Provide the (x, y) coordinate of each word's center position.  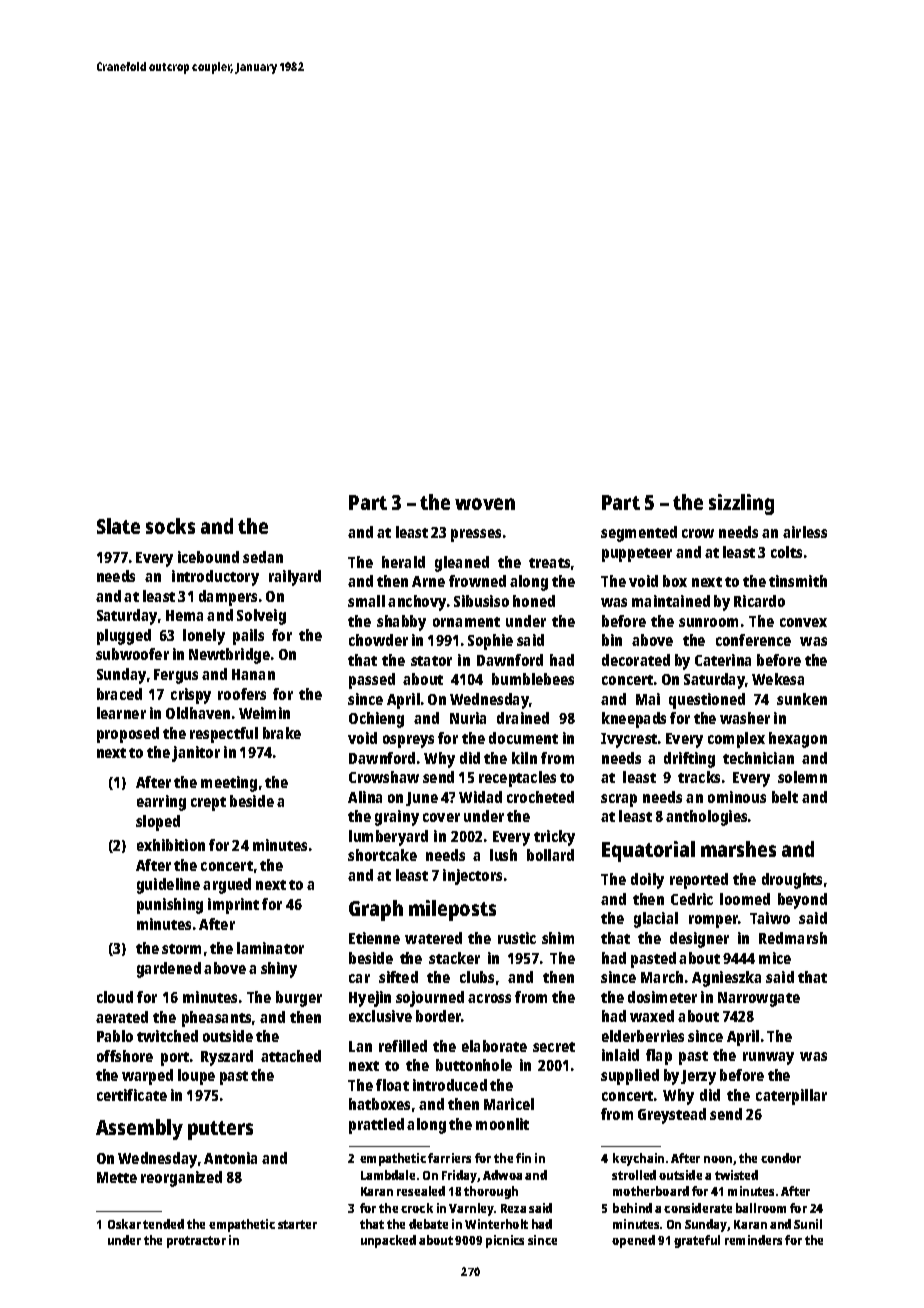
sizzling (741, 504)
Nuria (468, 718)
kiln (524, 758)
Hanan (253, 674)
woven (485, 504)
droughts (792, 881)
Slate (118, 526)
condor (781, 1158)
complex (736, 740)
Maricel (509, 1104)
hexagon (798, 740)
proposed (128, 735)
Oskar (124, 1224)
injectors (472, 877)
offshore (125, 1056)
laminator (270, 948)
